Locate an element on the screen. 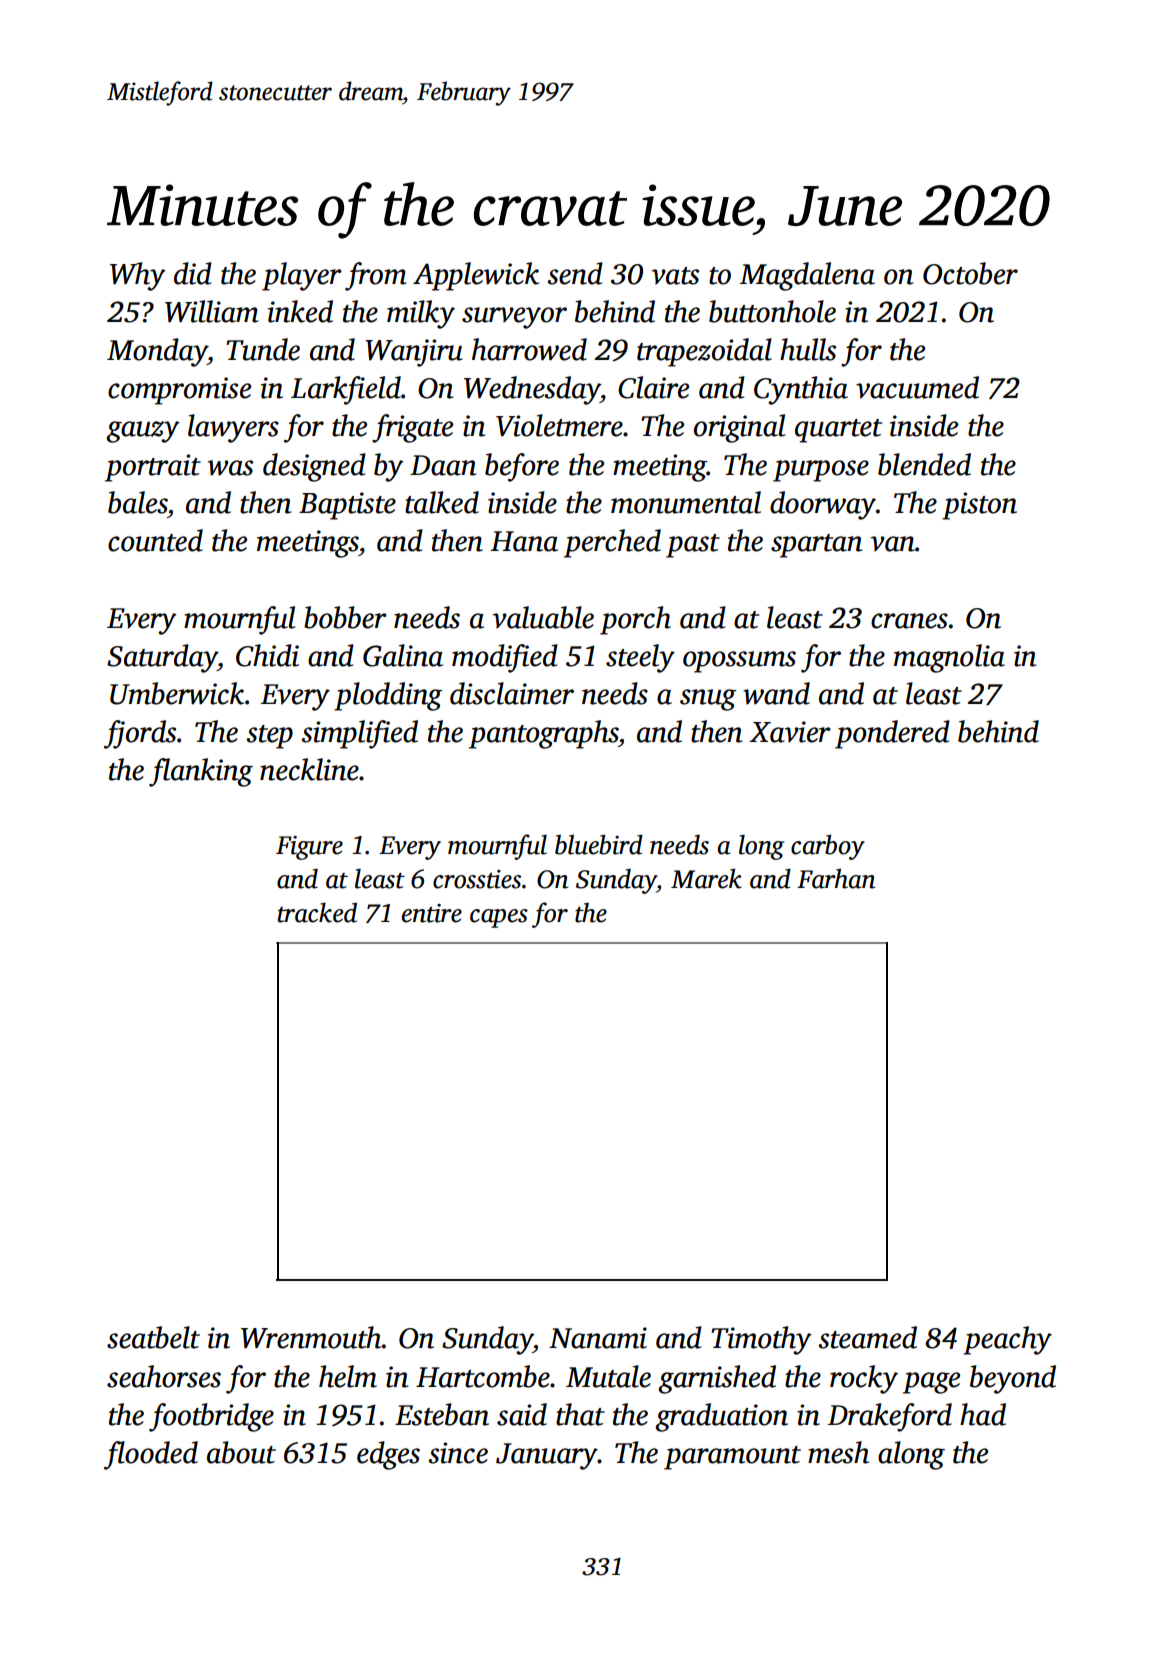  Saturday is located at coordinates (162, 658).
